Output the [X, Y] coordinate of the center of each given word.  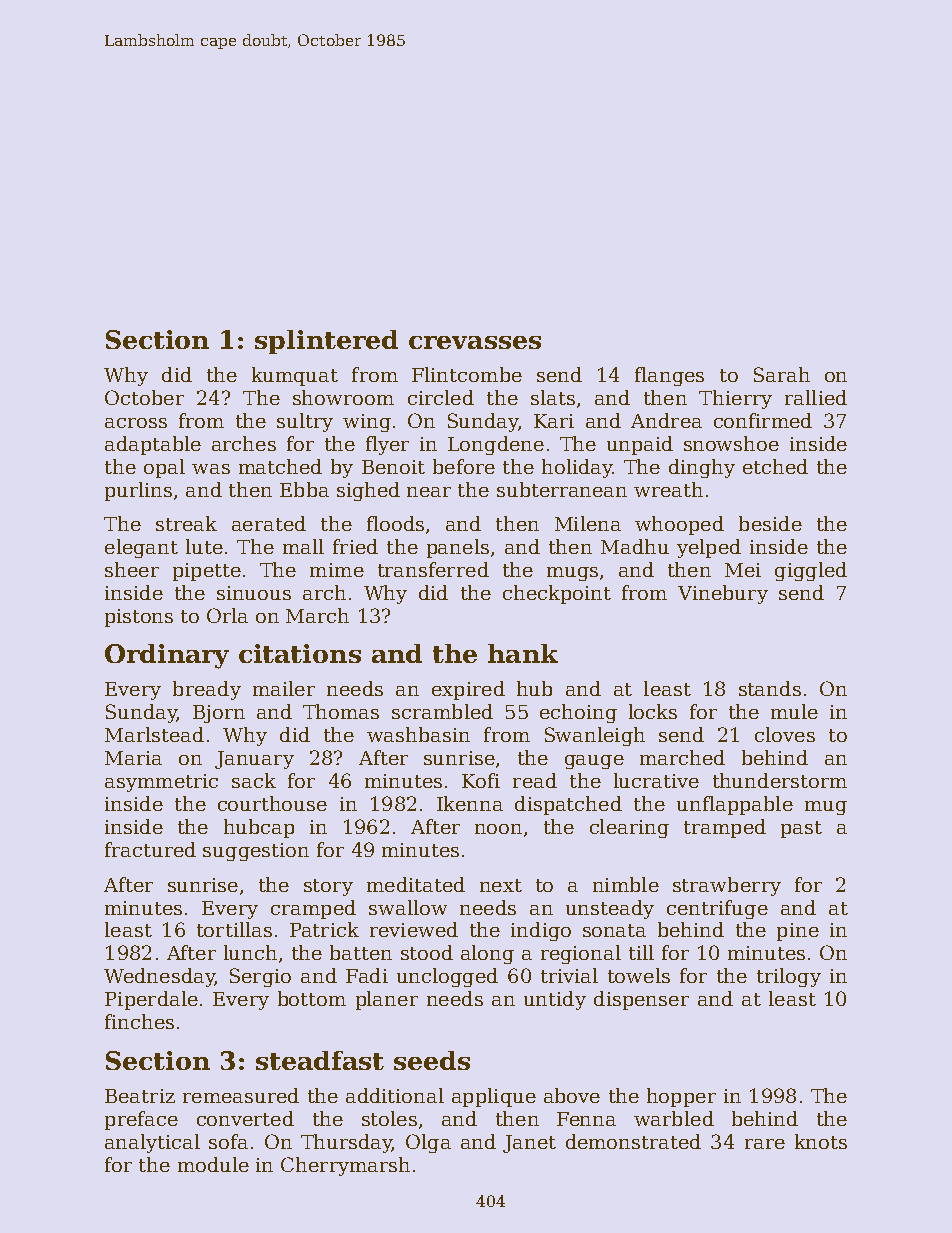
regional [581, 954]
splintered [326, 342]
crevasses [475, 342]
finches [139, 1021]
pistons [139, 618]
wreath [668, 489]
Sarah [782, 374]
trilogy [789, 977]
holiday [577, 468]
